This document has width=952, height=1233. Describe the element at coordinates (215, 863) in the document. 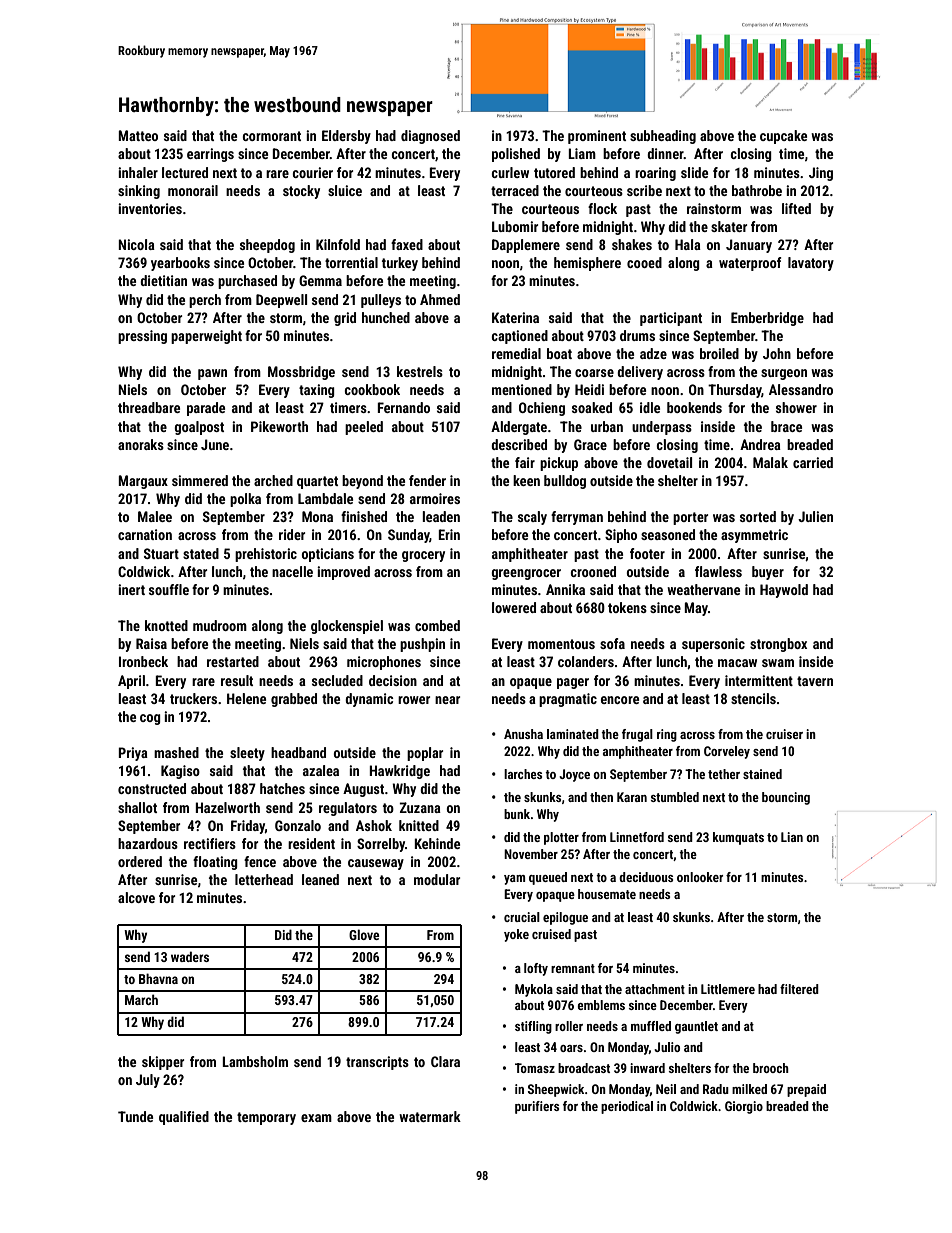

I see `floating` at that location.
